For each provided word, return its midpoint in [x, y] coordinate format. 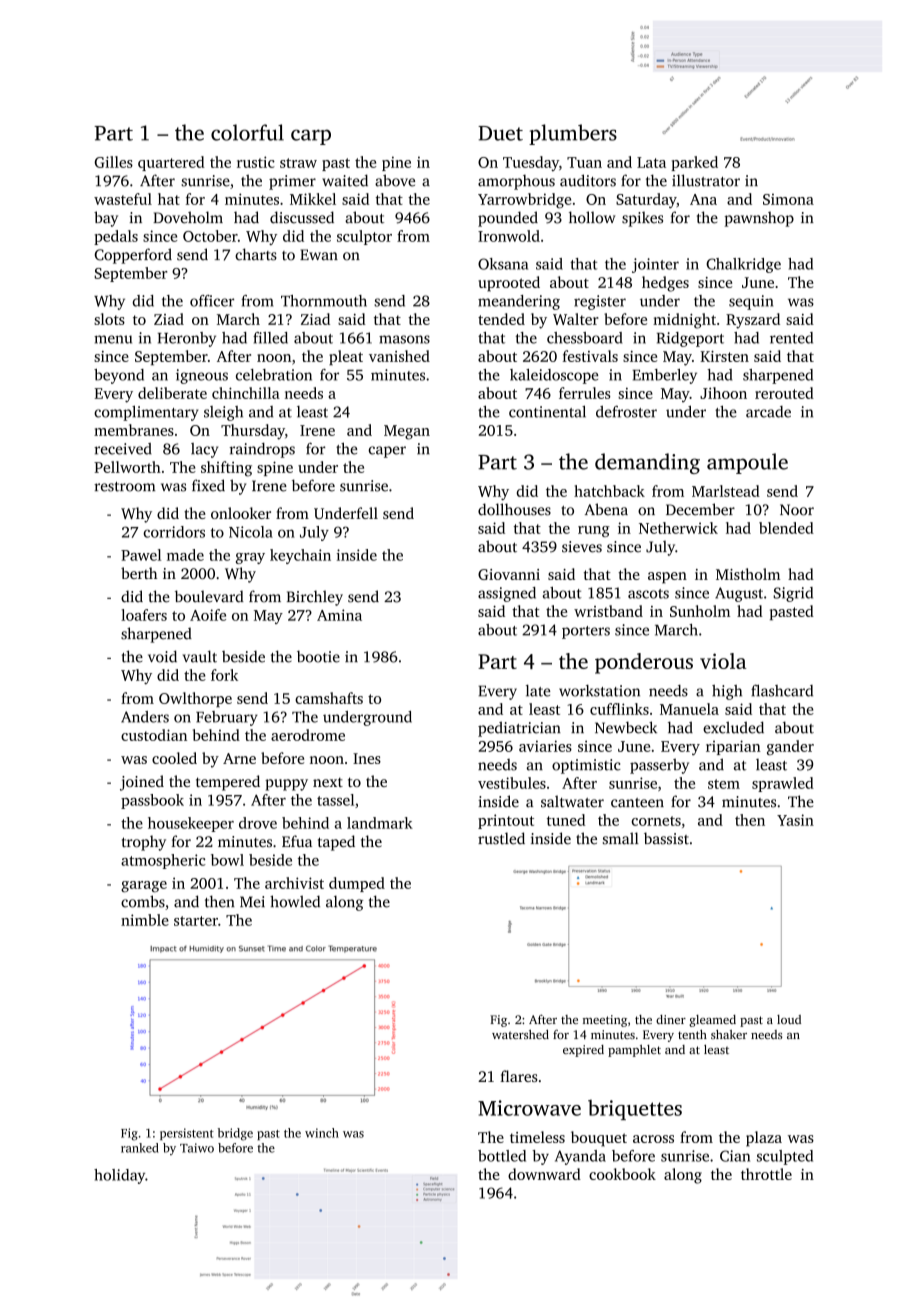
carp [311, 137]
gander [790, 748]
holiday [119, 1176]
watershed [520, 1034]
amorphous [516, 182]
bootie [318, 656]
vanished [399, 356]
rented [791, 338]
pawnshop [759, 219]
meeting [605, 1021]
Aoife [208, 615]
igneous [202, 376]
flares [519, 1076]
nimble [145, 920]
